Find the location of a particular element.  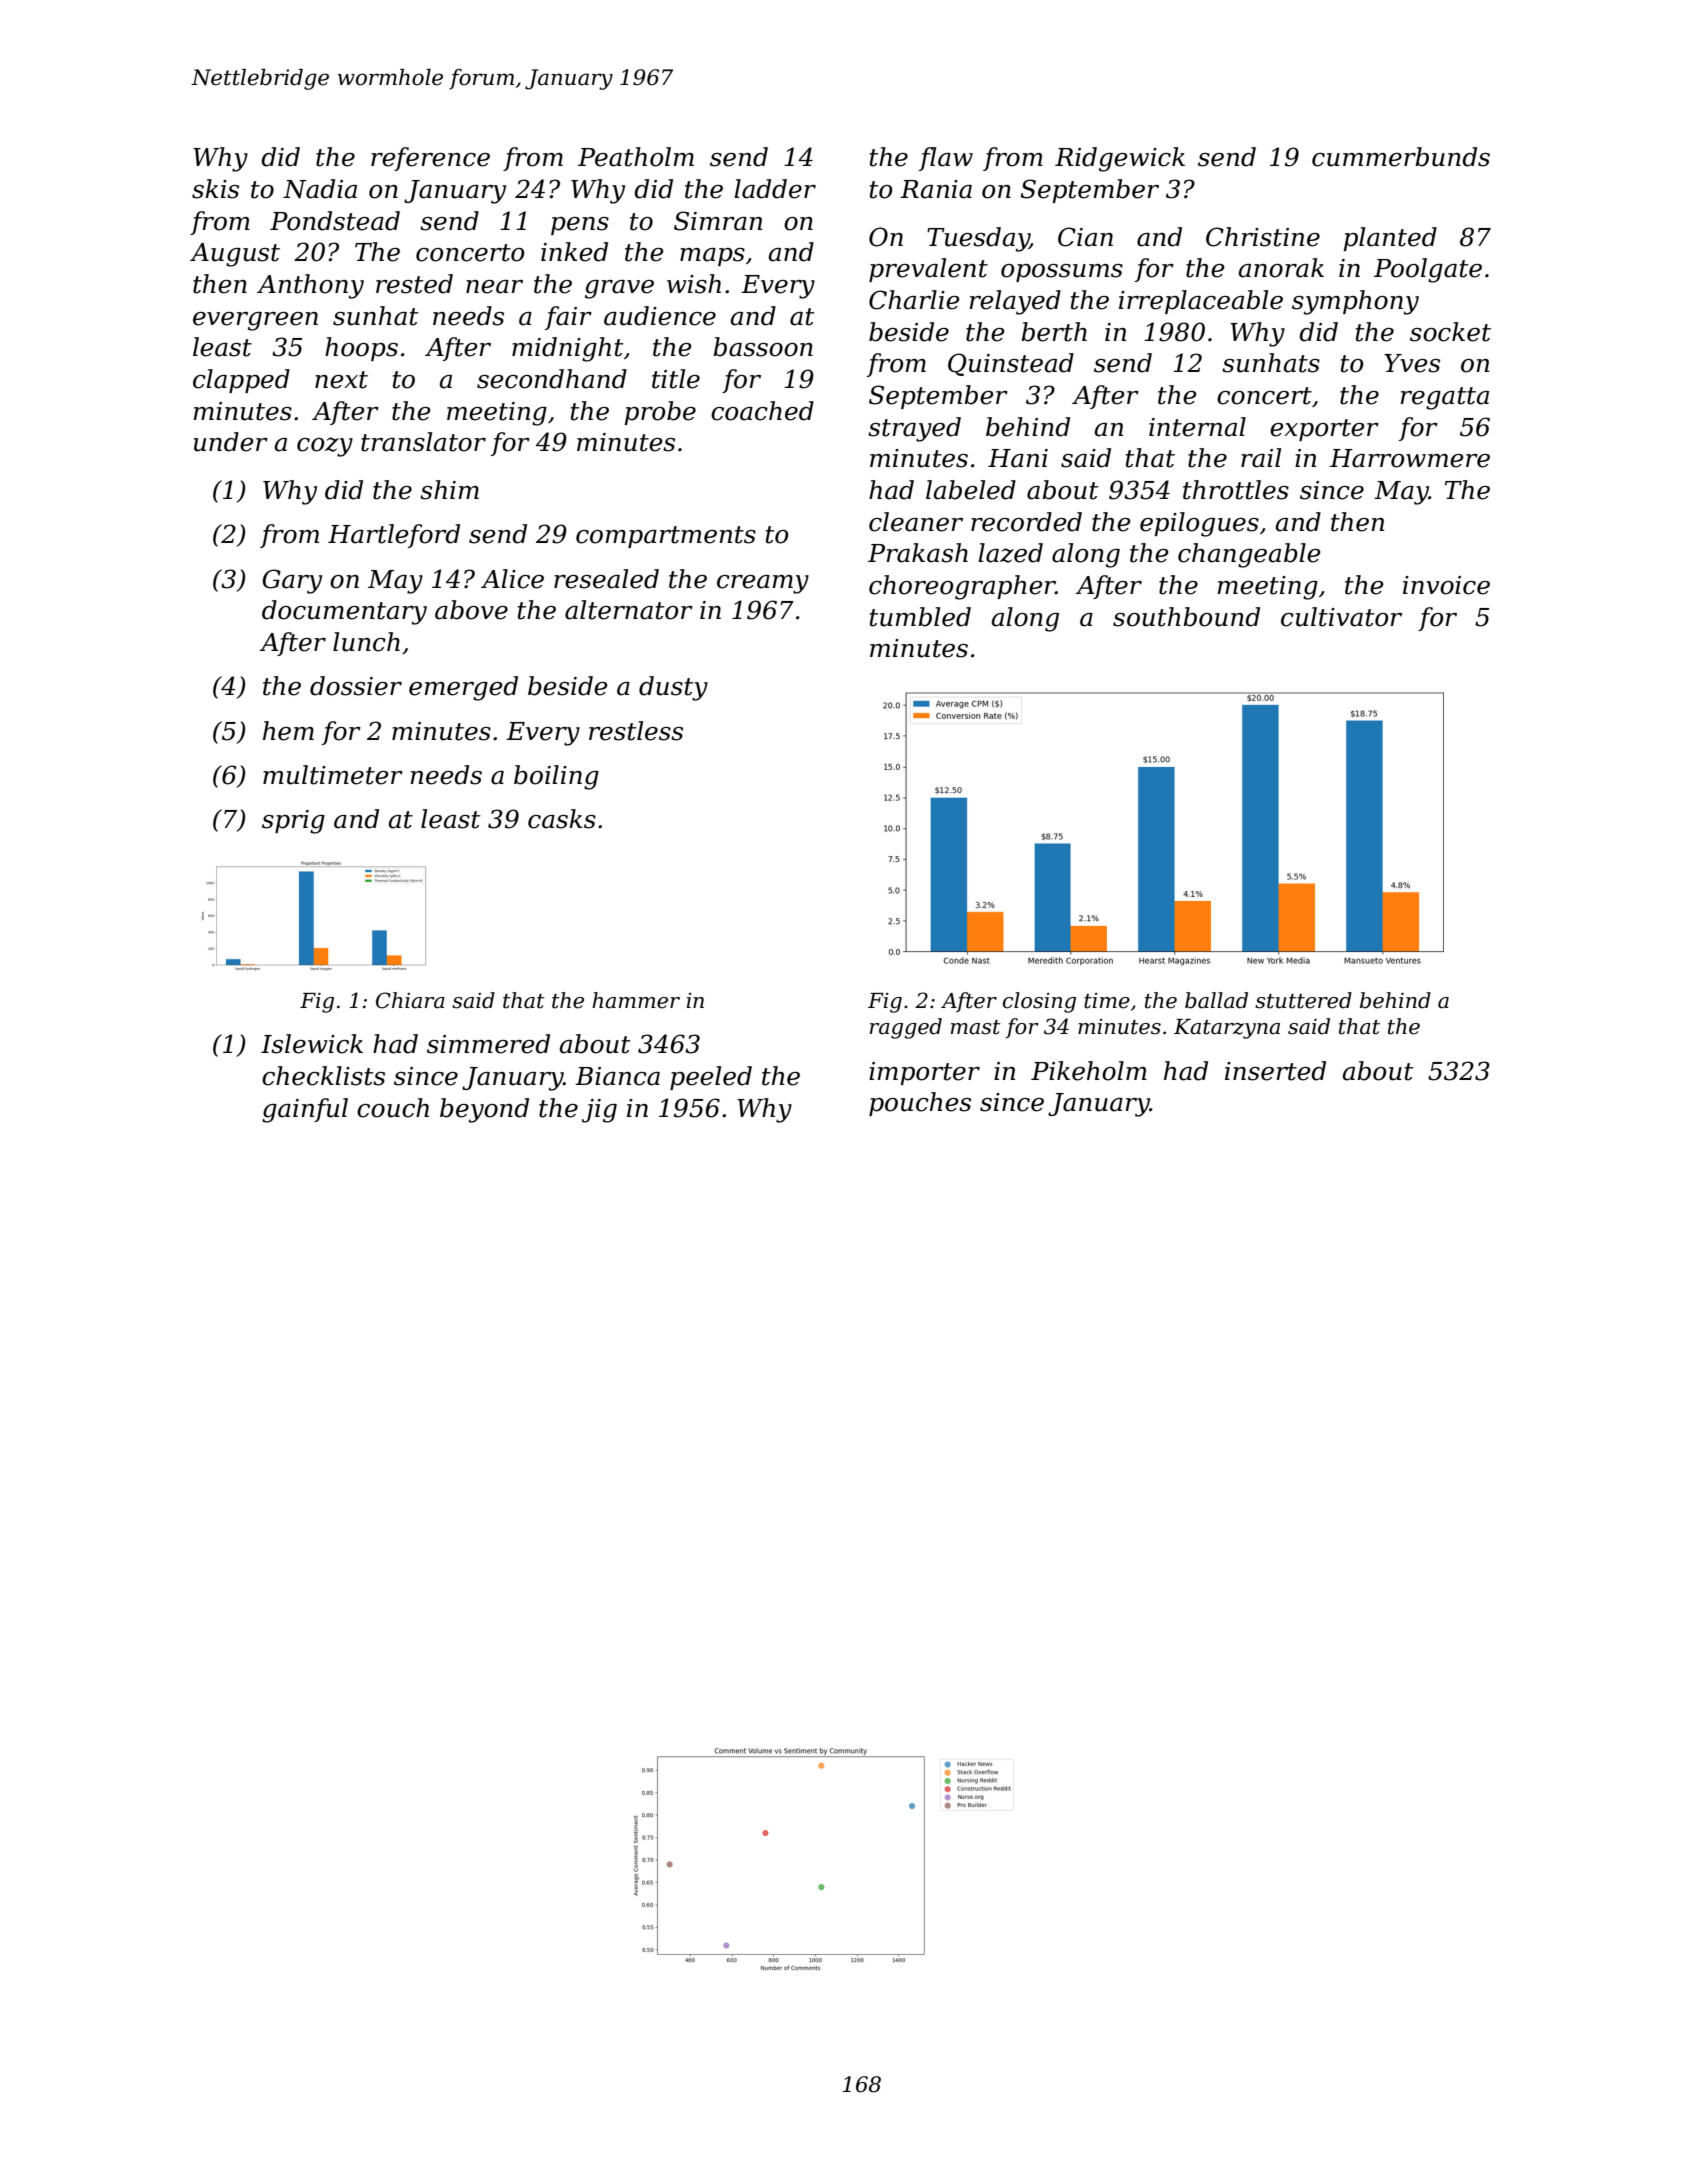

tumbled is located at coordinates (920, 617).
